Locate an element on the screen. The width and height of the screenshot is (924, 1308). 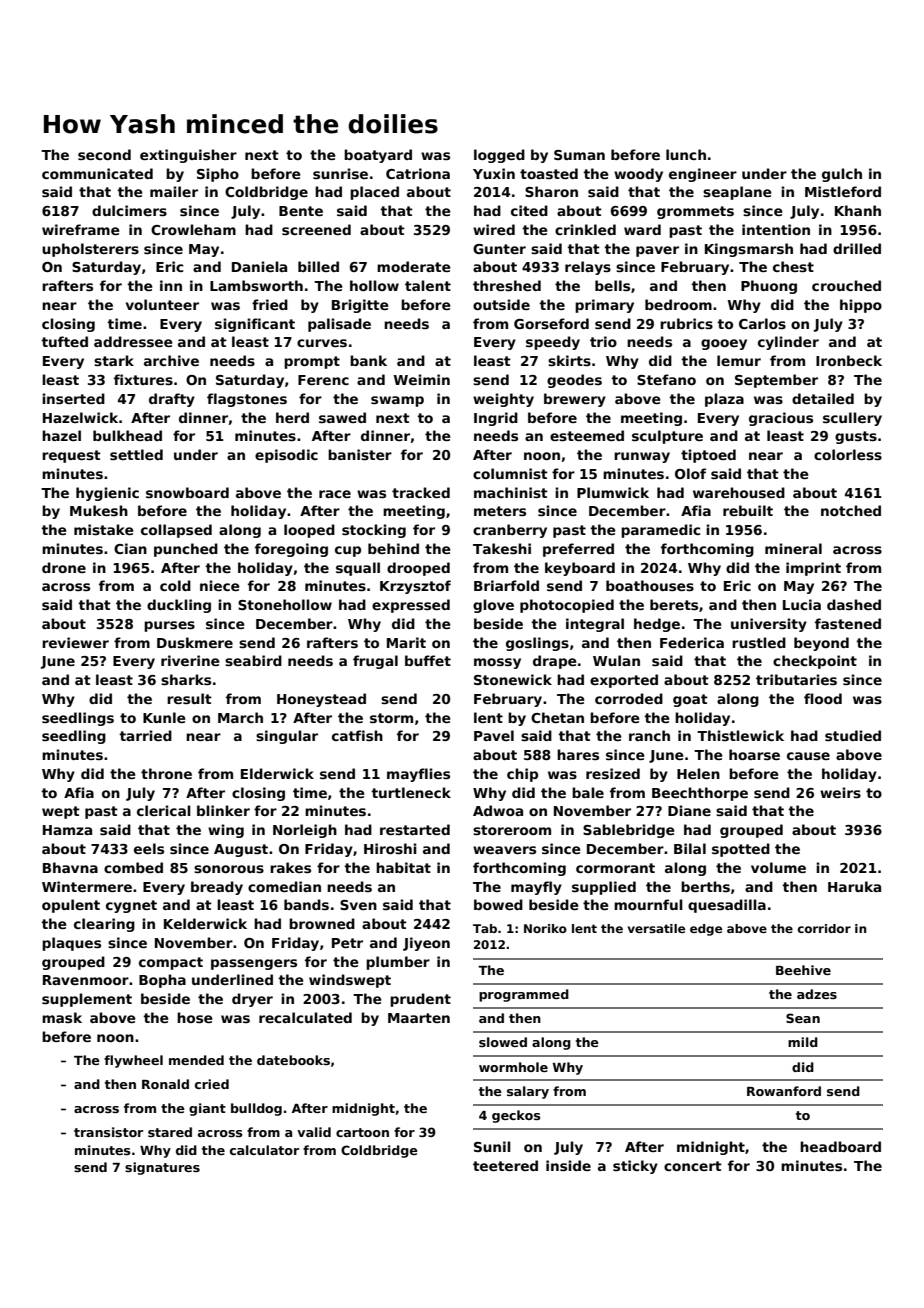
rustled is located at coordinates (759, 642).
